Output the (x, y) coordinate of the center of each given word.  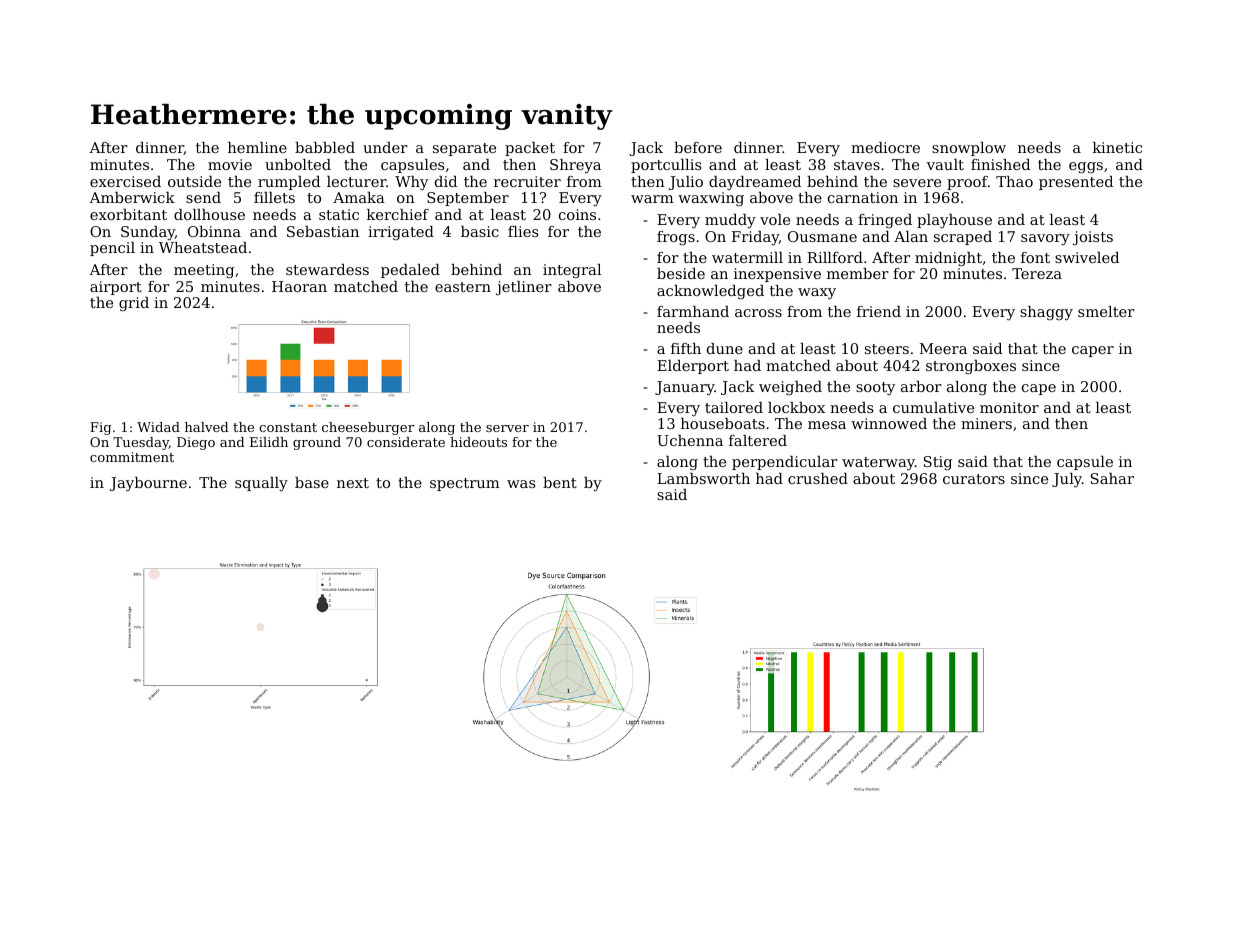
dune (725, 348)
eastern (463, 287)
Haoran (299, 286)
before (698, 147)
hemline (257, 147)
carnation (863, 197)
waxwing (711, 199)
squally (261, 484)
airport (116, 288)
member (858, 273)
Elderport (693, 367)
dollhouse (209, 214)
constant (288, 427)
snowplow (969, 149)
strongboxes (971, 367)
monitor (1009, 407)
